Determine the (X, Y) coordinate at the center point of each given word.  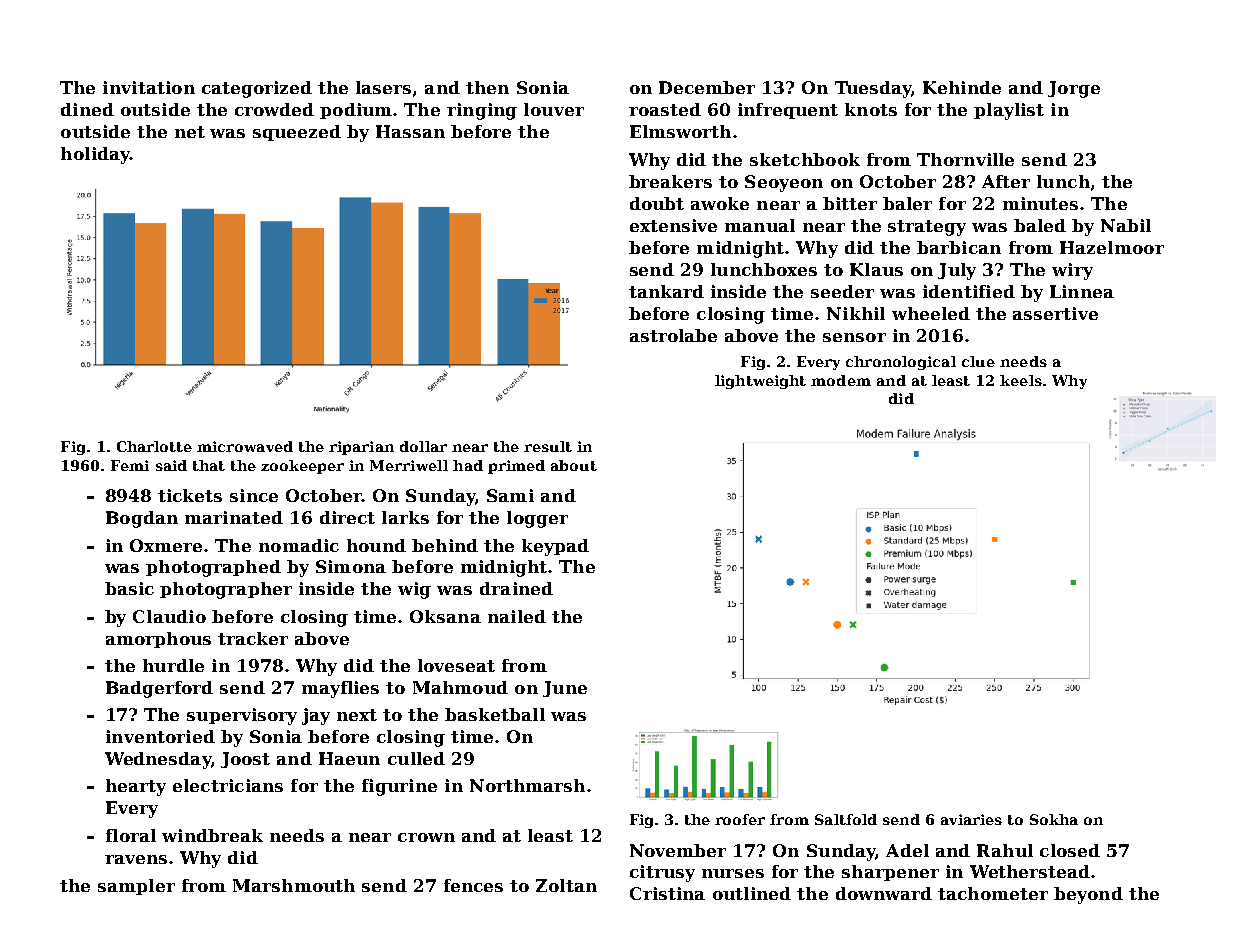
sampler (136, 887)
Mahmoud (460, 687)
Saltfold (846, 819)
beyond (1088, 895)
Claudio (169, 616)
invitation (149, 87)
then (487, 87)
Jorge (1074, 89)
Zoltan (566, 885)
